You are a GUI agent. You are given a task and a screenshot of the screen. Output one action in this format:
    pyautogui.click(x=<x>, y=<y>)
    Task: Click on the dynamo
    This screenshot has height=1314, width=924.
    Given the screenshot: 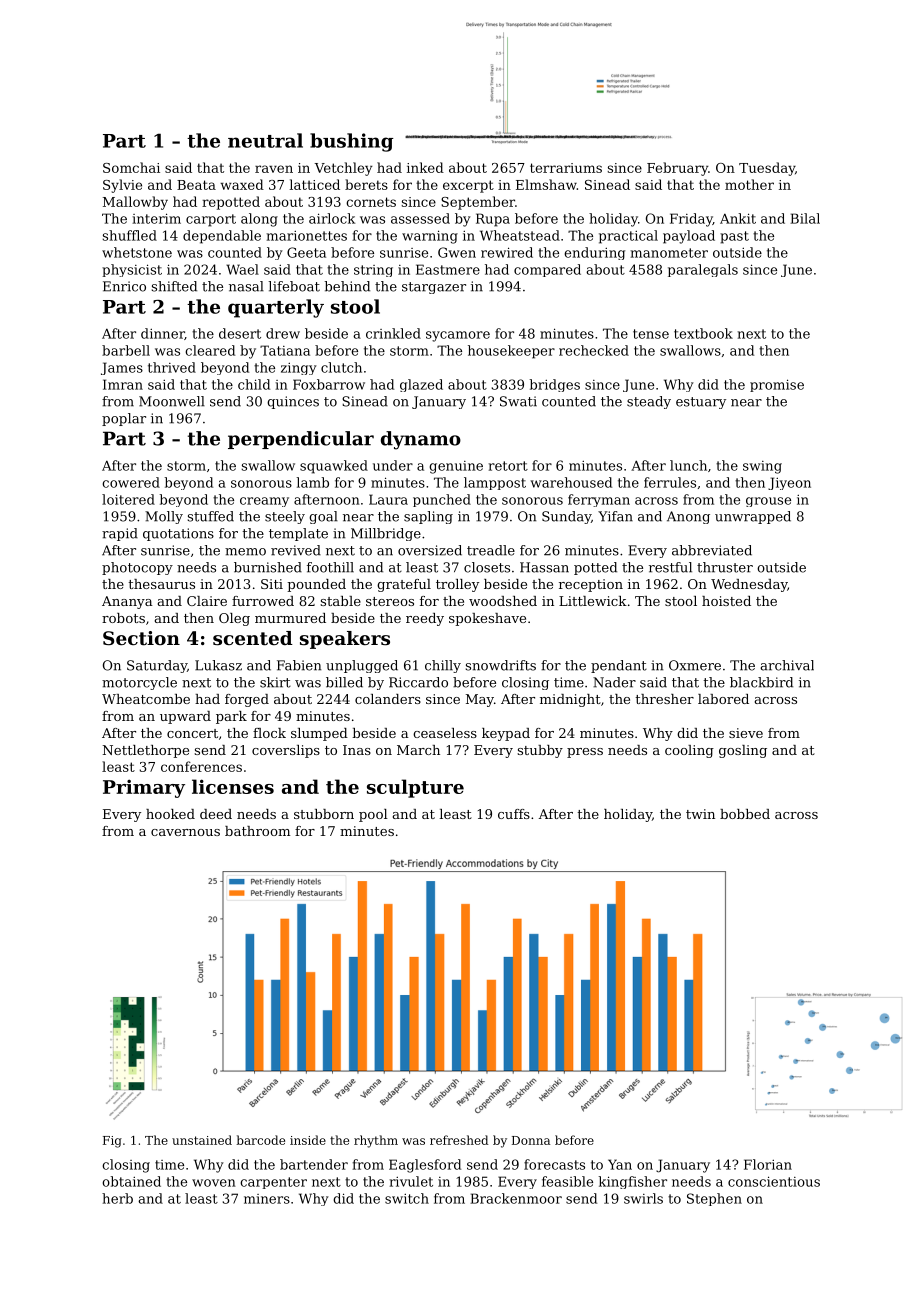 What is the action you would take?
    pyautogui.click(x=421, y=440)
